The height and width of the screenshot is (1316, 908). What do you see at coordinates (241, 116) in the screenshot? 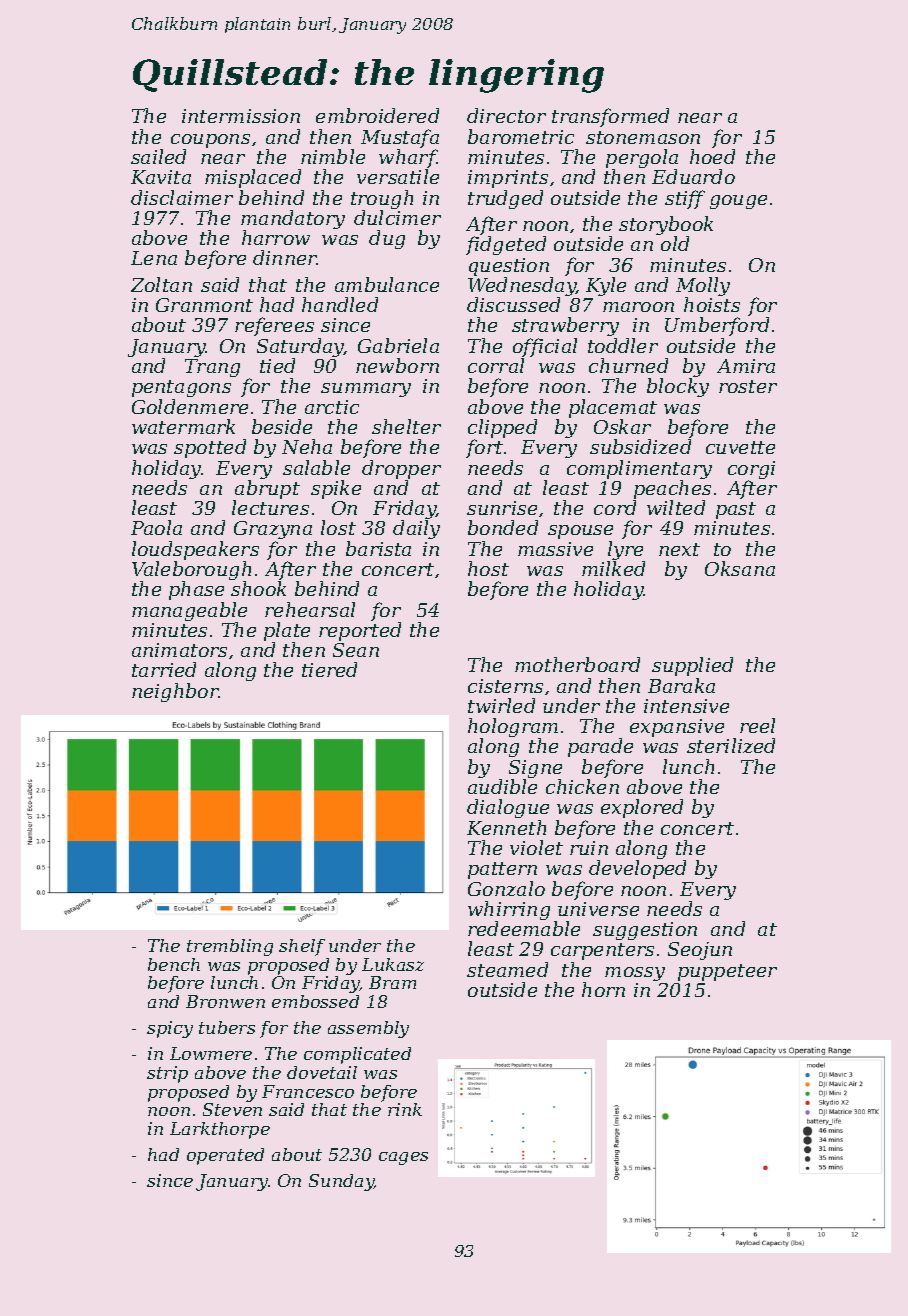
I see `intermission` at bounding box center [241, 116].
